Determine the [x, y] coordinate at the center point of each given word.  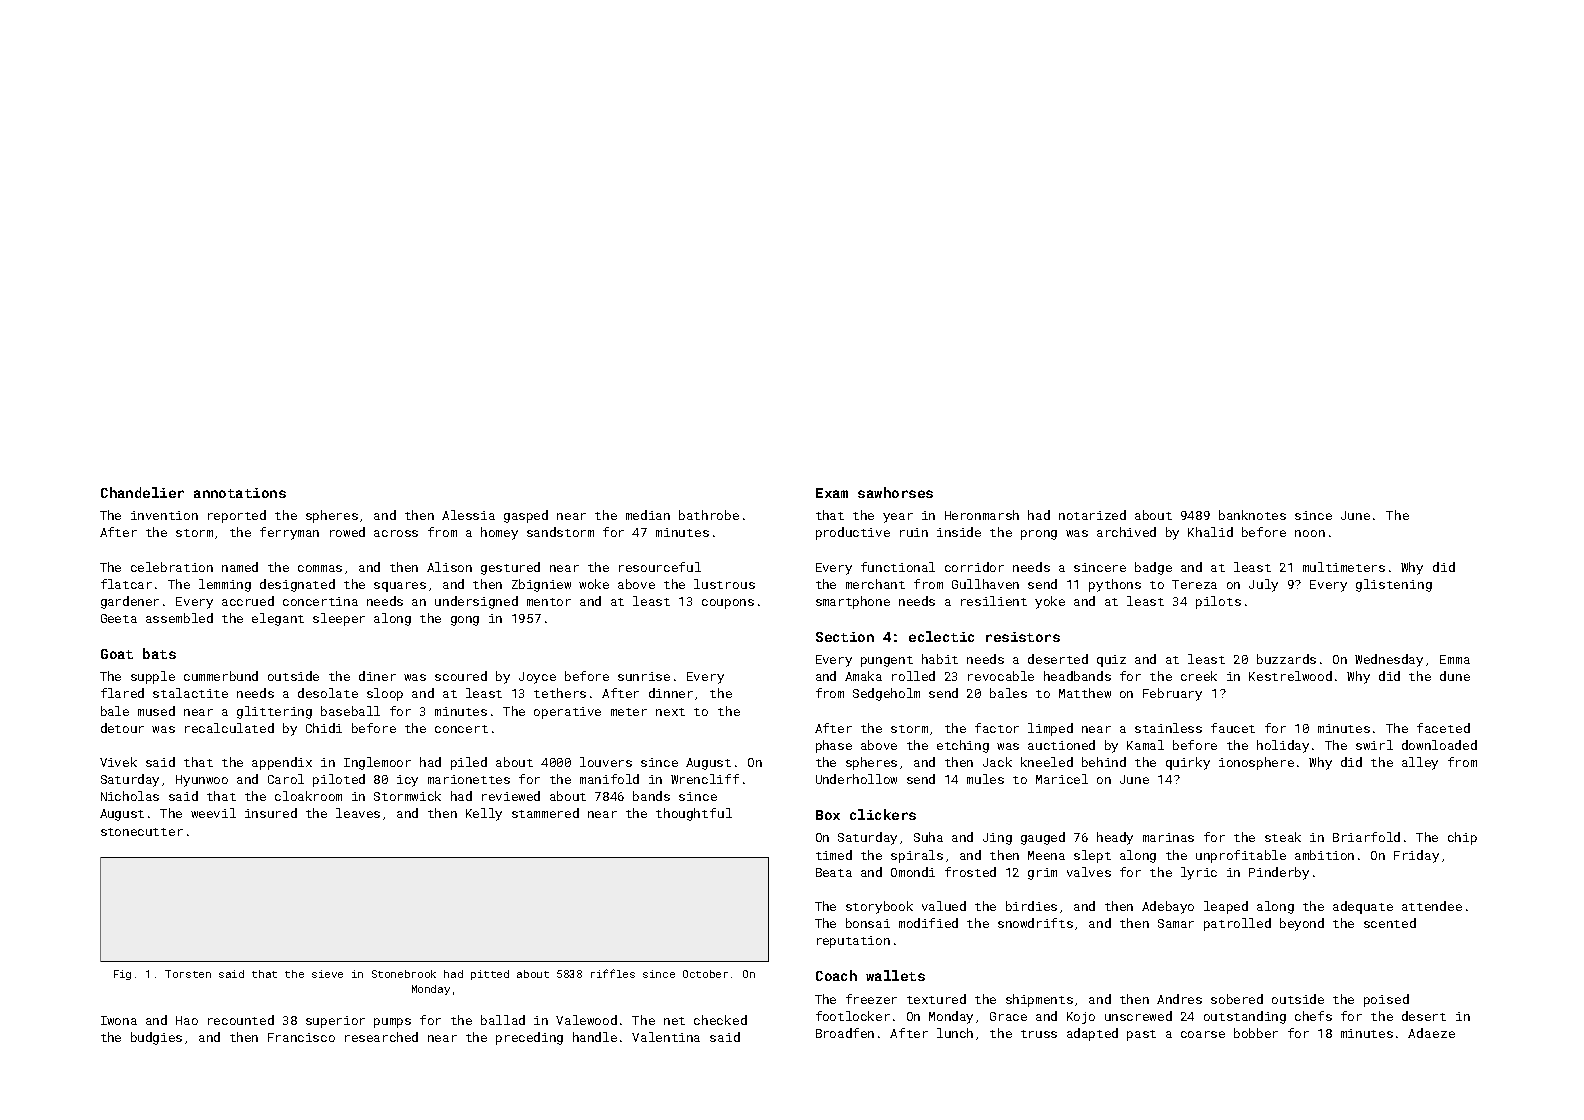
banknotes [1252, 515]
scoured [461, 676]
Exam [832, 493]
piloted [339, 780]
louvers [606, 762]
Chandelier [142, 492]
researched [381, 1037]
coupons [728, 604]
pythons [1115, 585]
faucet [1233, 728]
